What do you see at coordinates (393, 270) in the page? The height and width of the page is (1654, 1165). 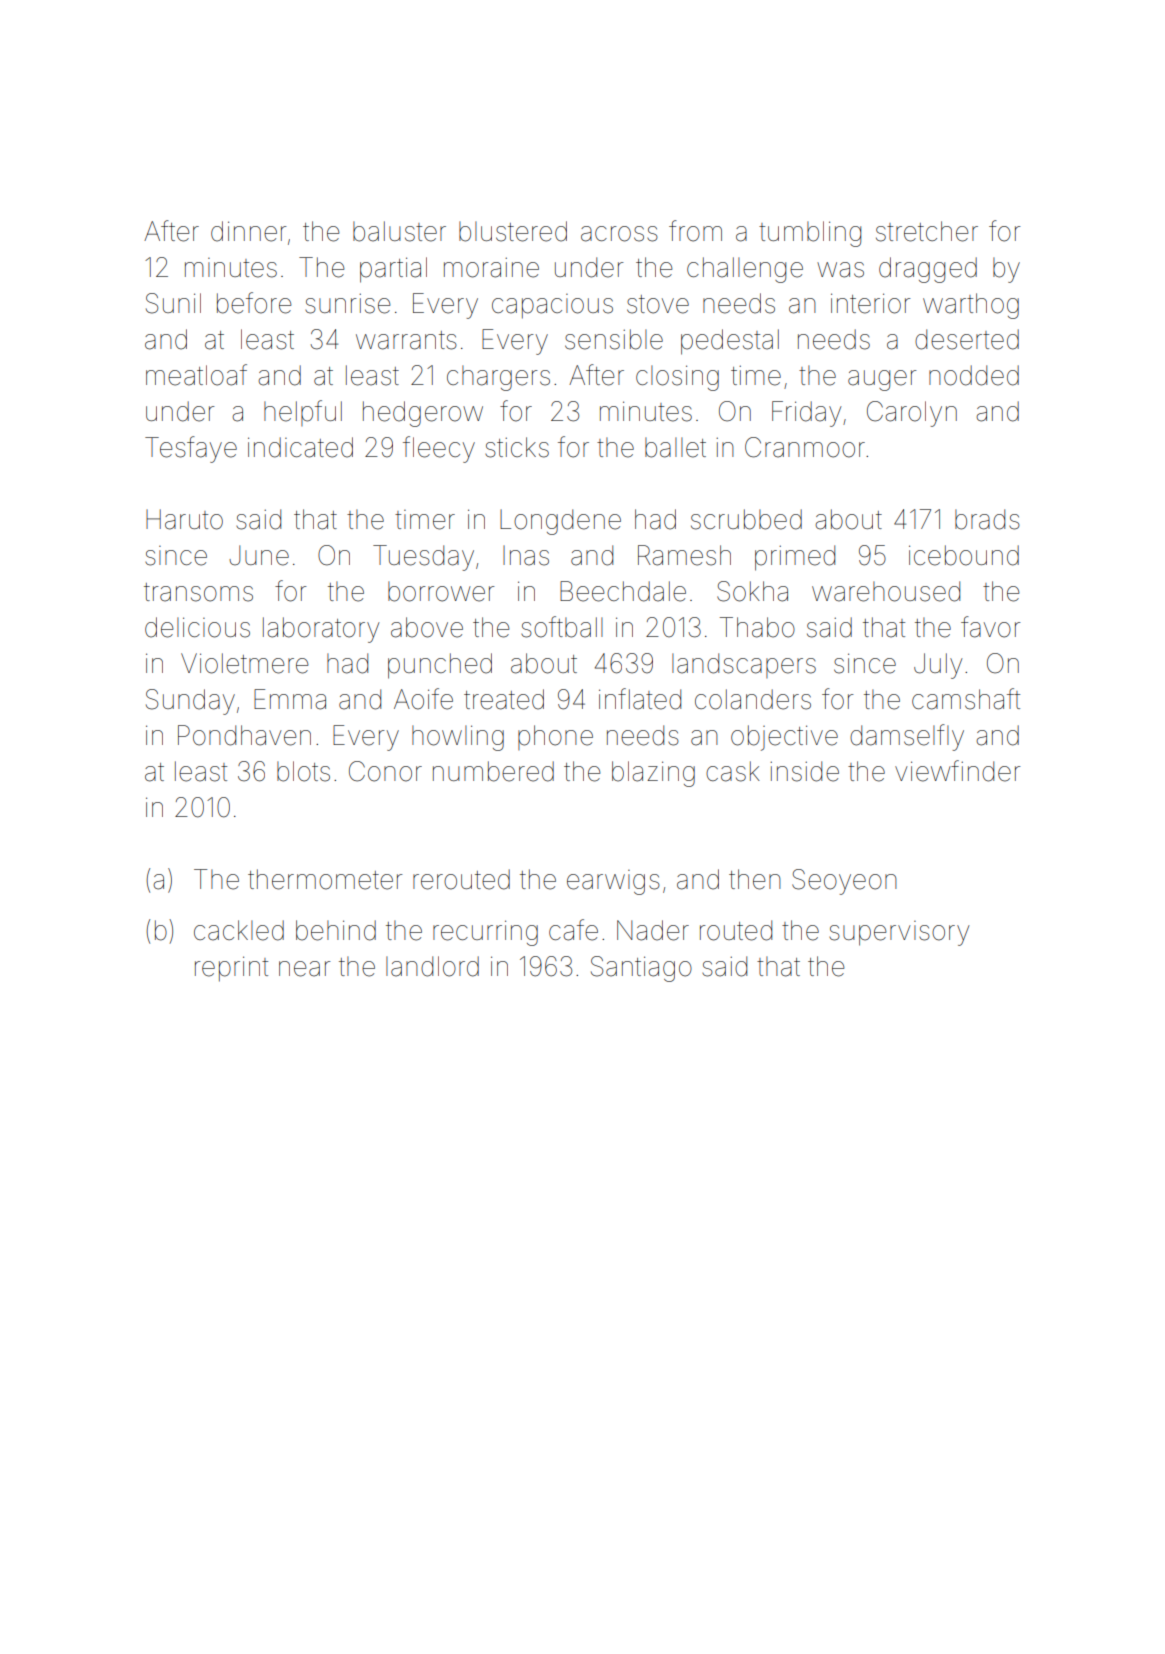 I see `partial` at bounding box center [393, 270].
